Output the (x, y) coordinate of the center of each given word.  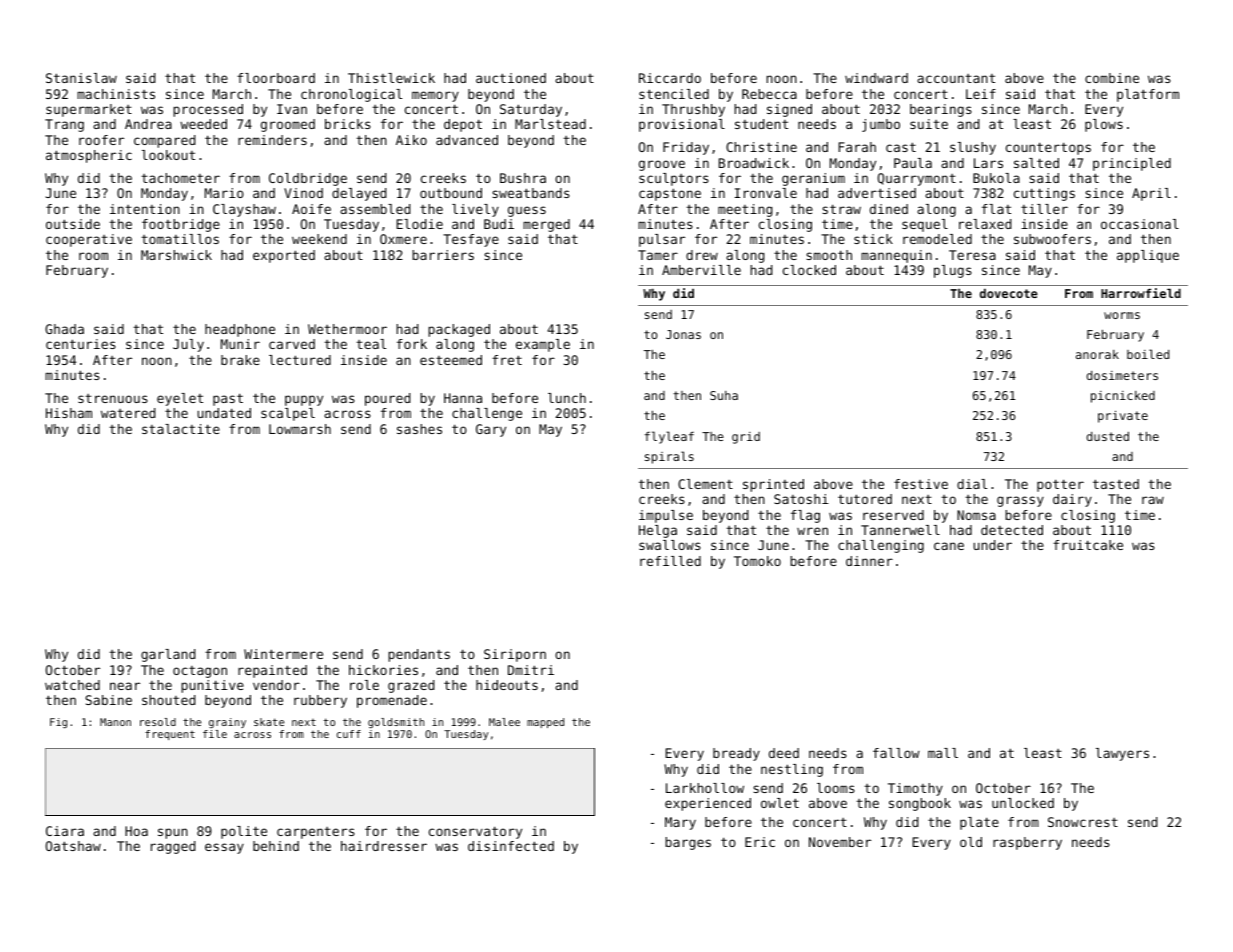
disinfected (511, 846)
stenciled (674, 94)
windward (876, 78)
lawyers (1122, 754)
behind (276, 846)
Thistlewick (391, 78)
